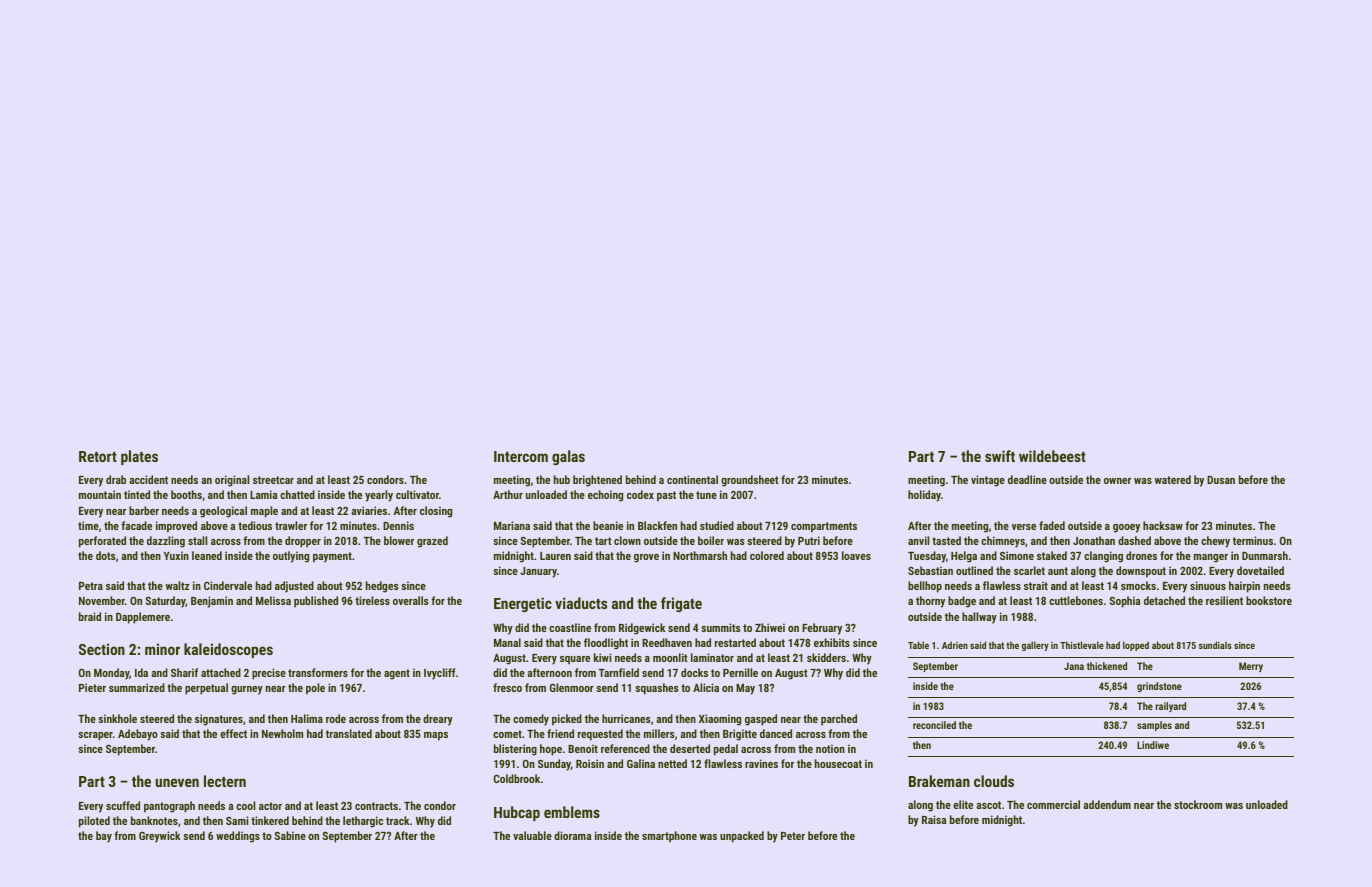 This screenshot has height=887, width=1372. Describe the element at coordinates (290, 835) in the screenshot. I see `Sabine` at that location.
